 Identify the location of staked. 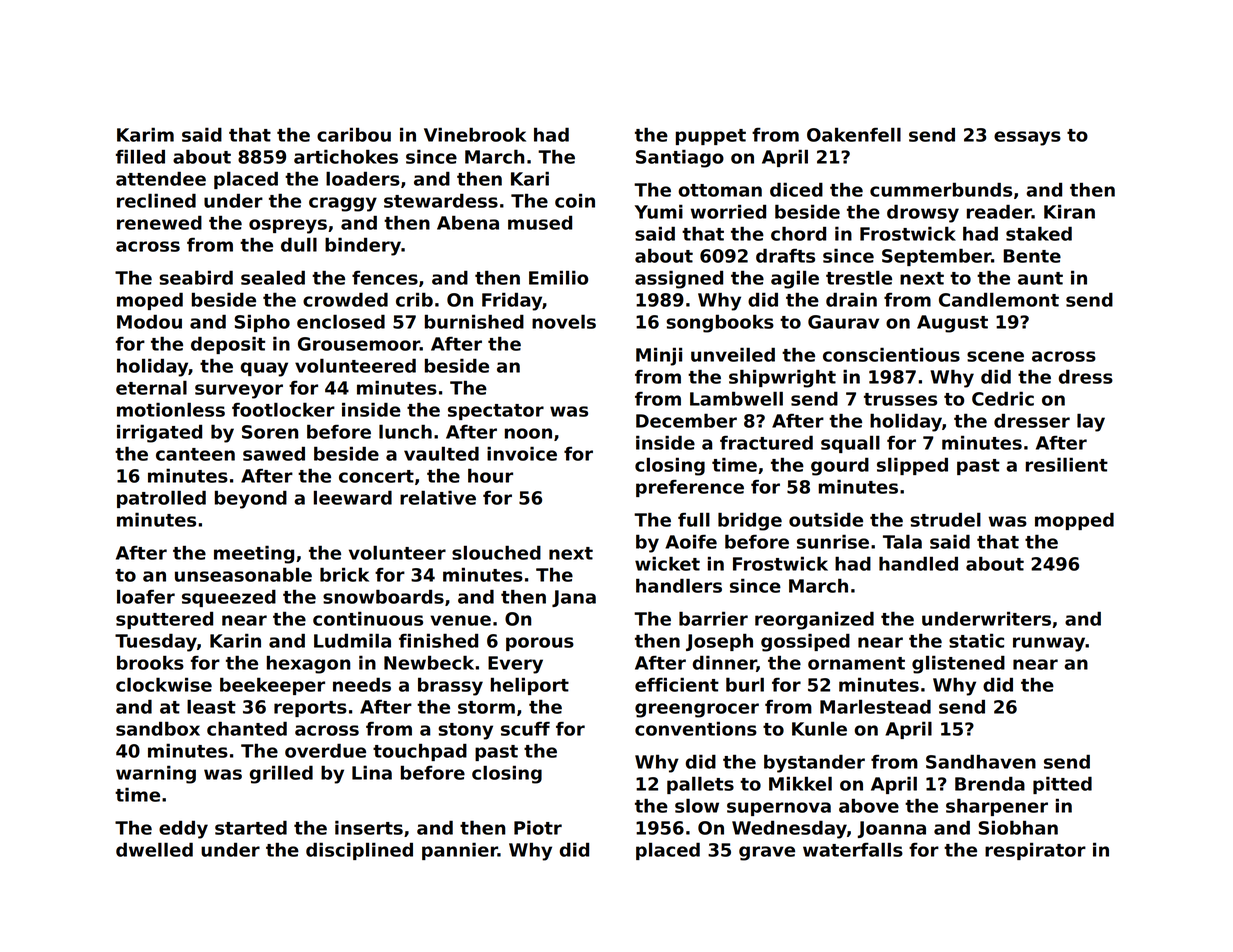
(1039, 233).
